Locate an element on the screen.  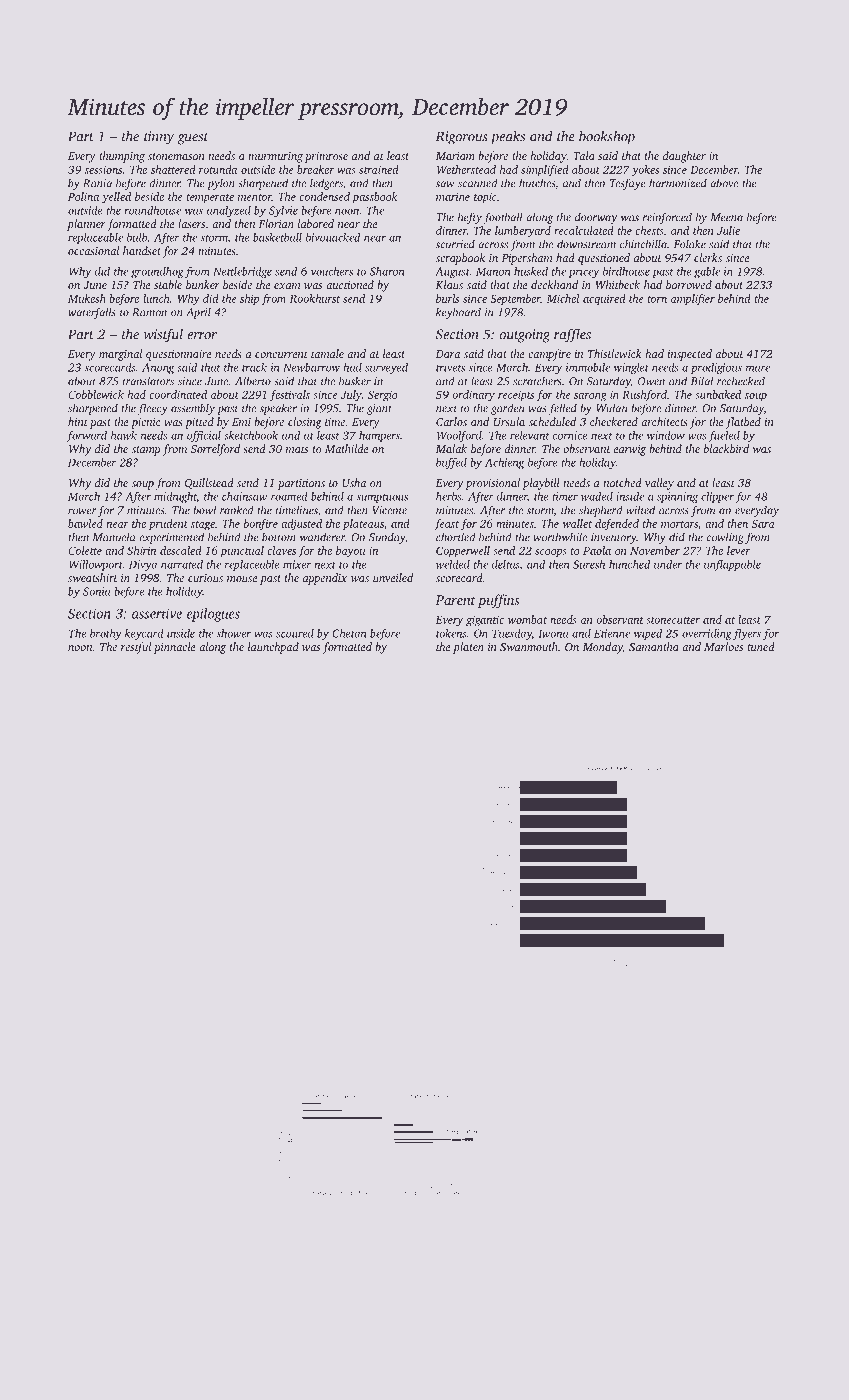
Sergio is located at coordinates (383, 396).
